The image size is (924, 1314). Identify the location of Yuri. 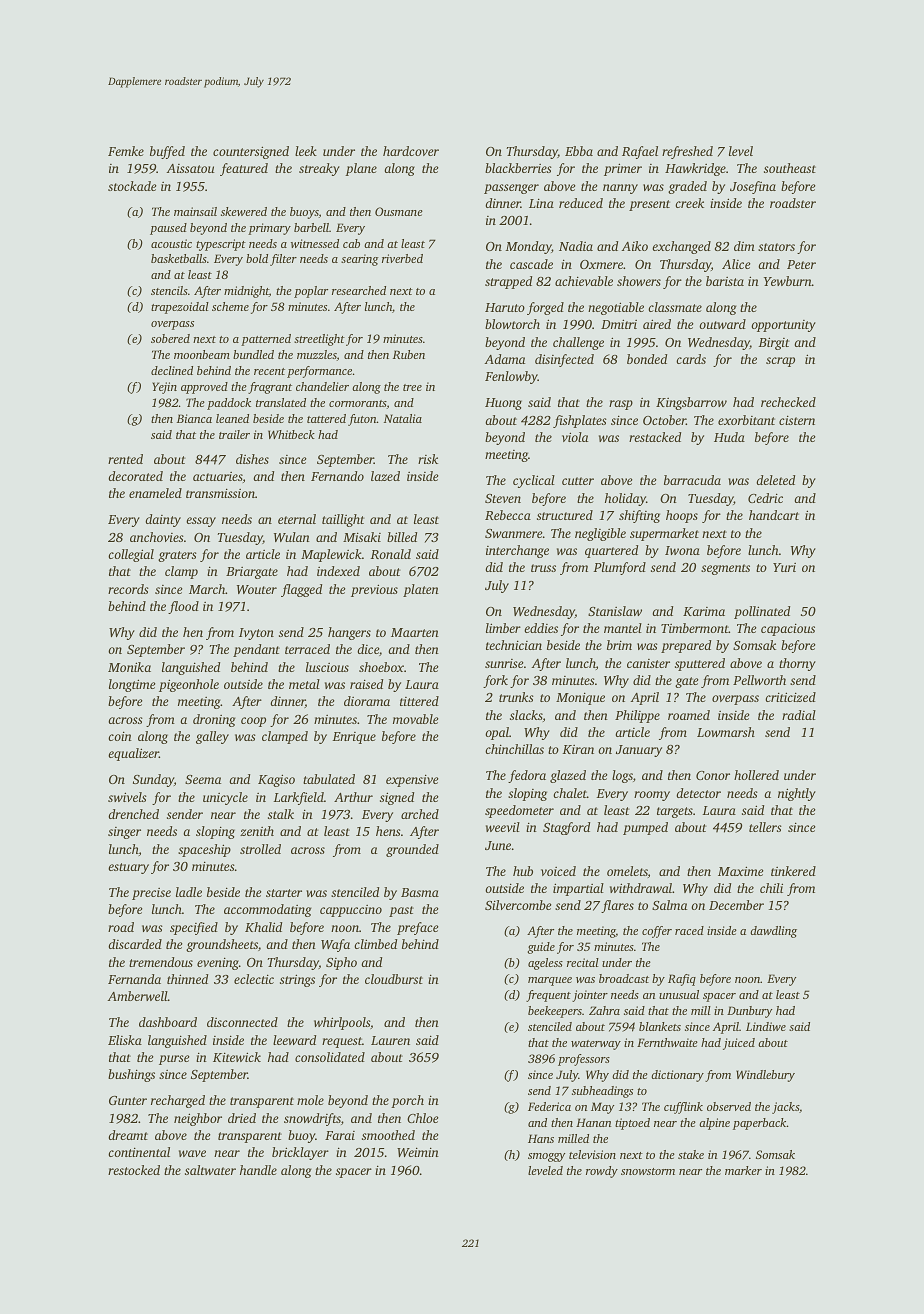
(784, 567).
